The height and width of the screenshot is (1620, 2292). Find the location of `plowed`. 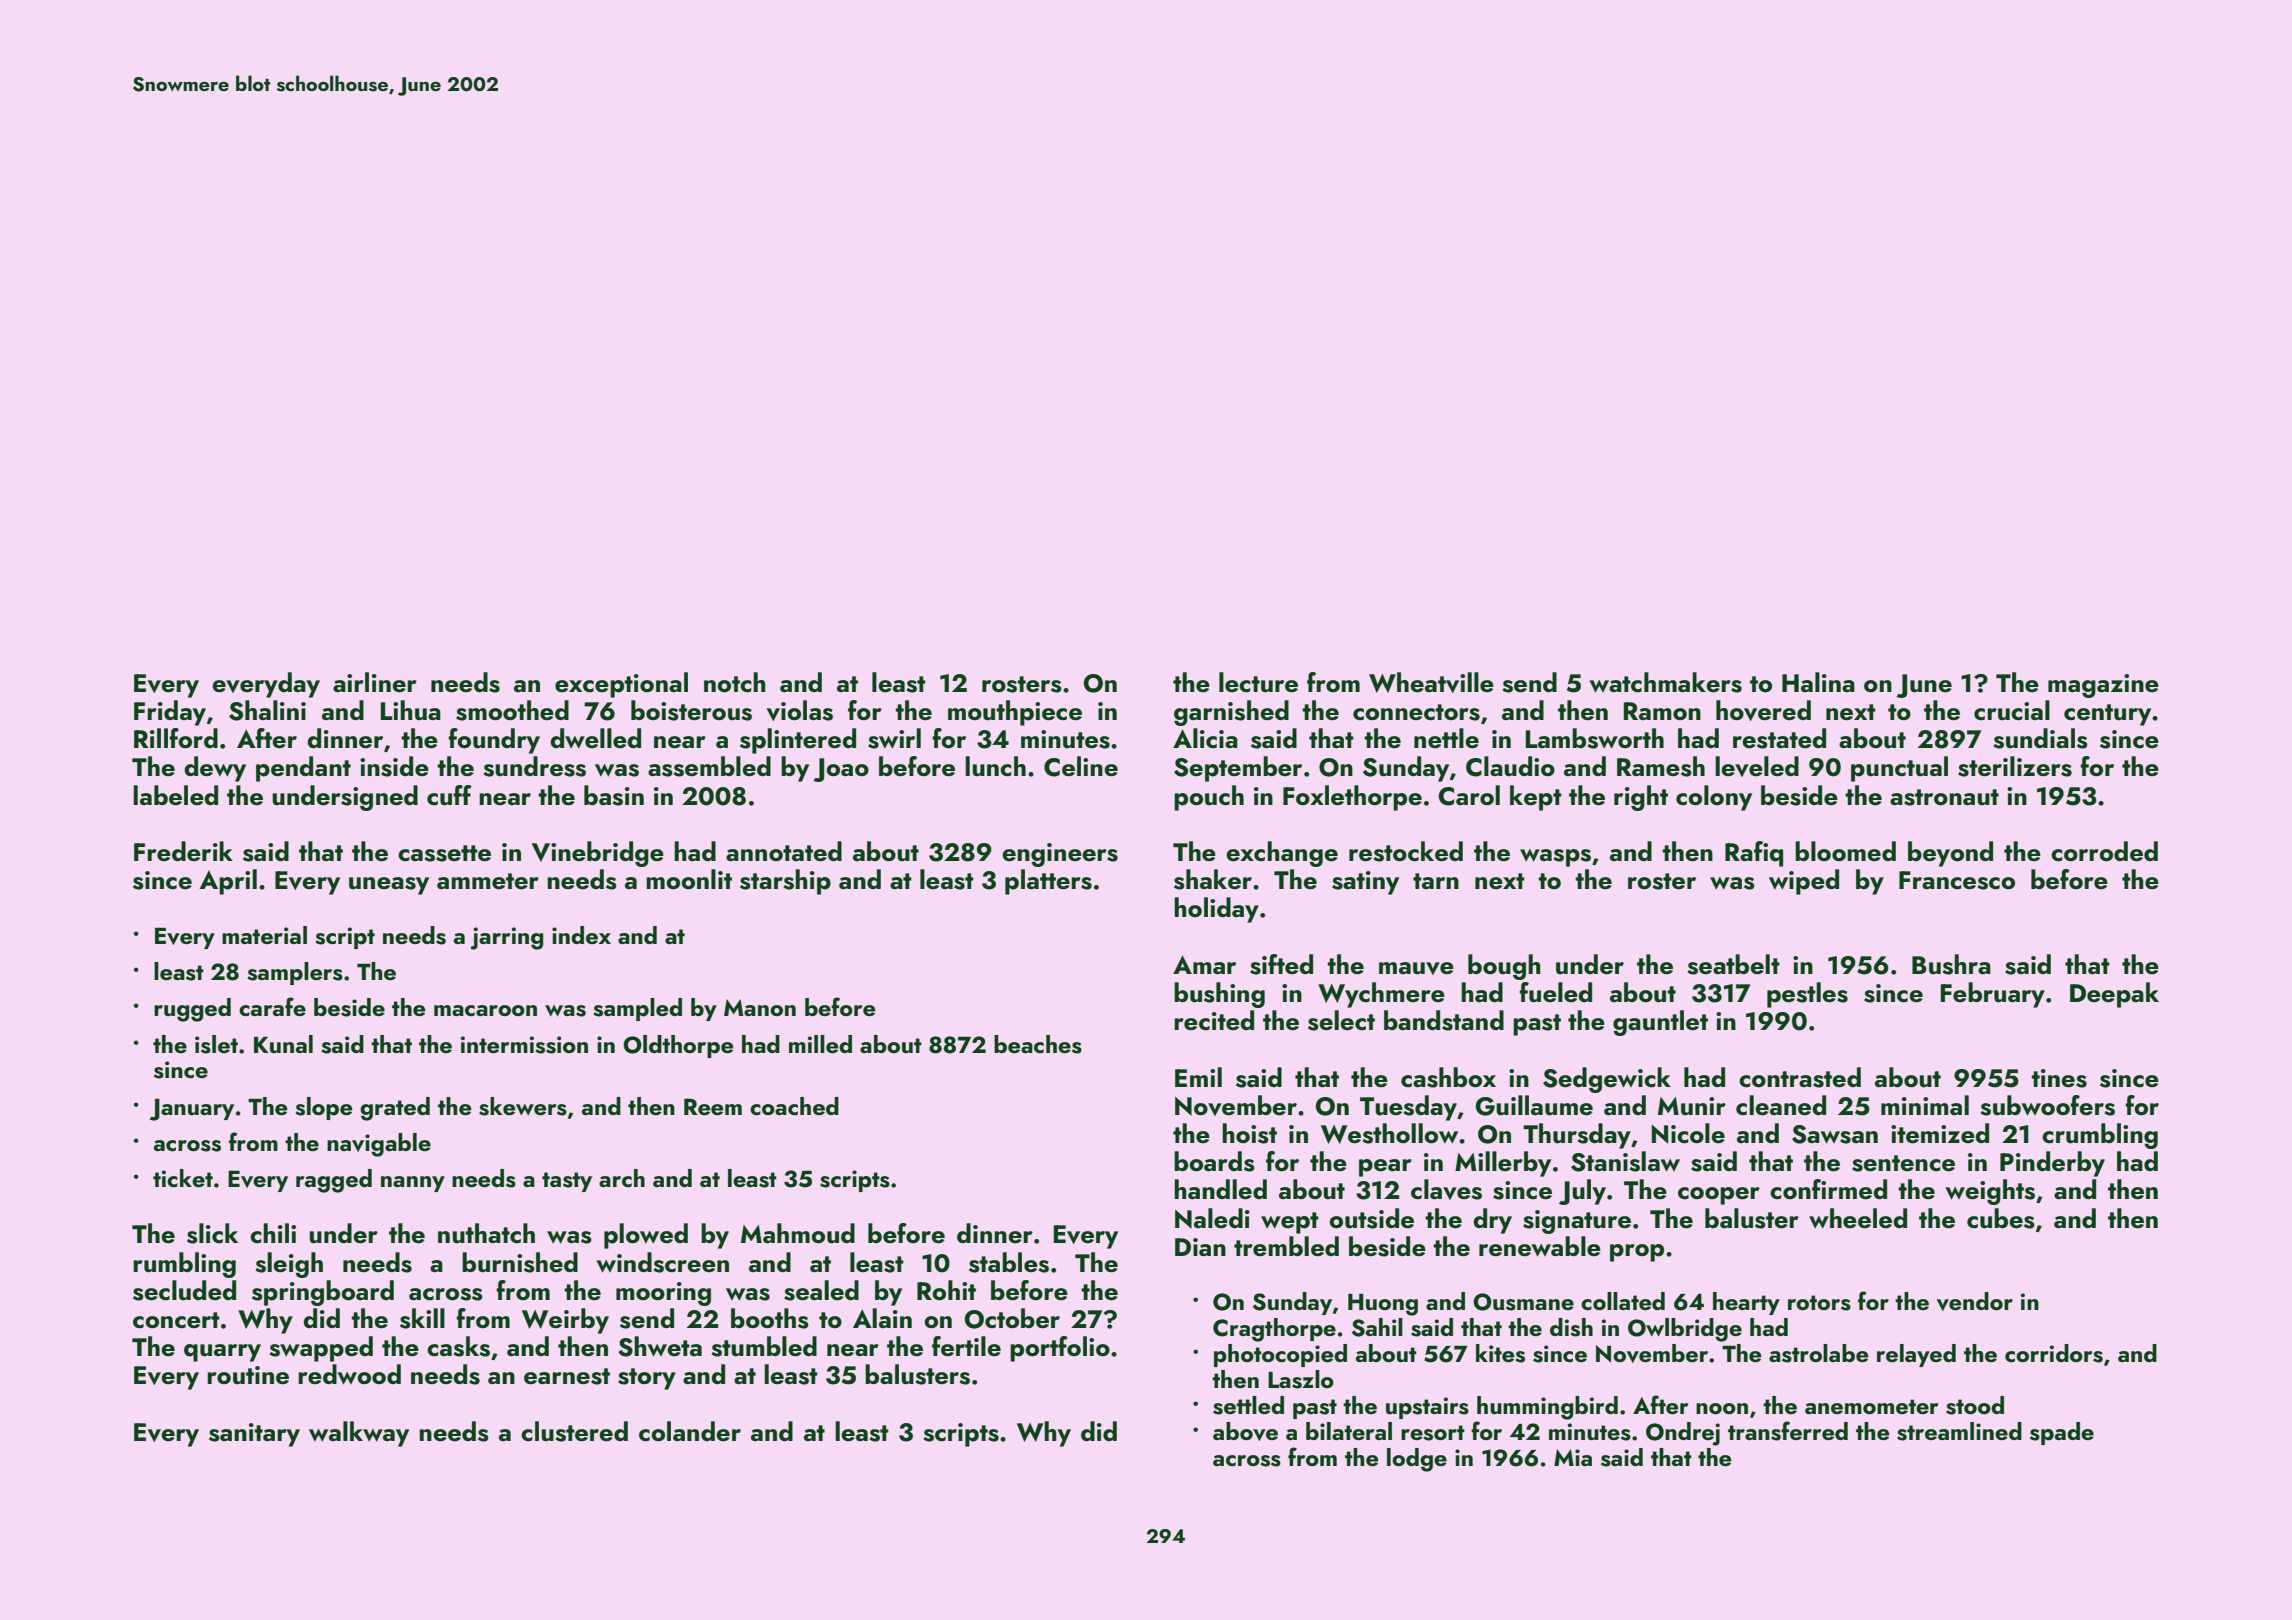

plowed is located at coordinates (646, 1236).
